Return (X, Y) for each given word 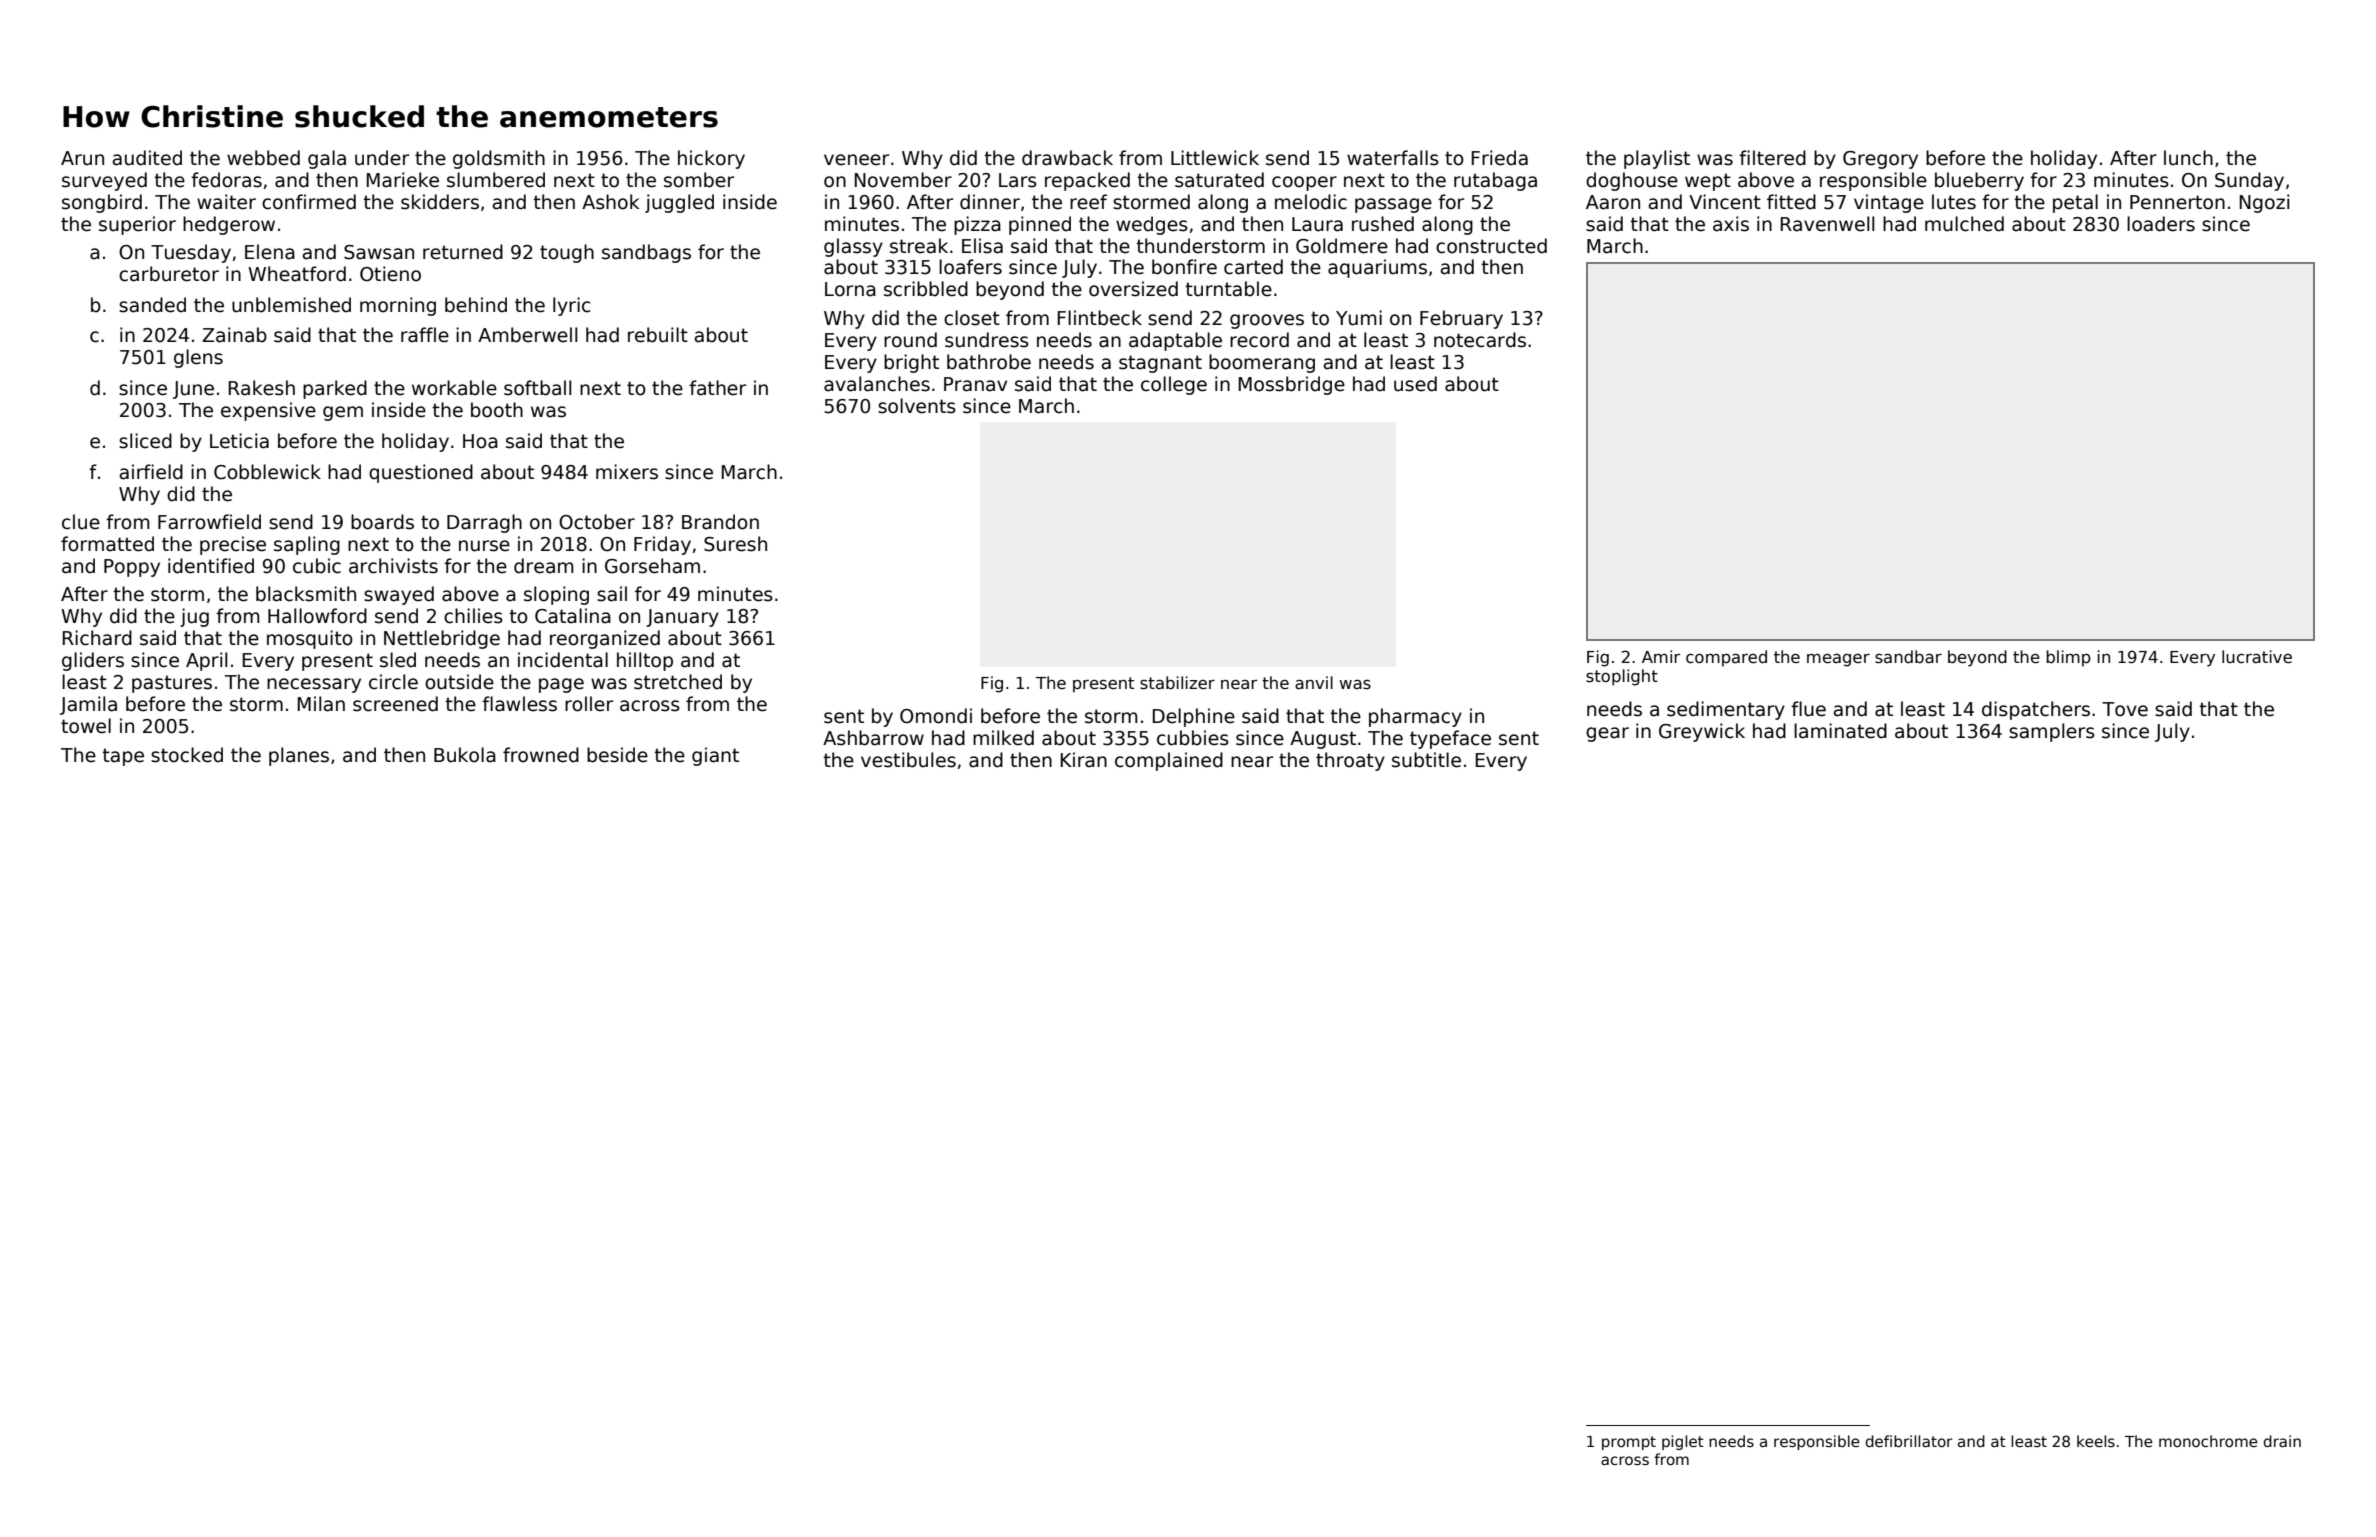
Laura (1317, 224)
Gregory (1880, 160)
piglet (1683, 1442)
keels (2096, 1441)
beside (617, 755)
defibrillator (1909, 1441)
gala (327, 159)
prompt (1629, 1443)
